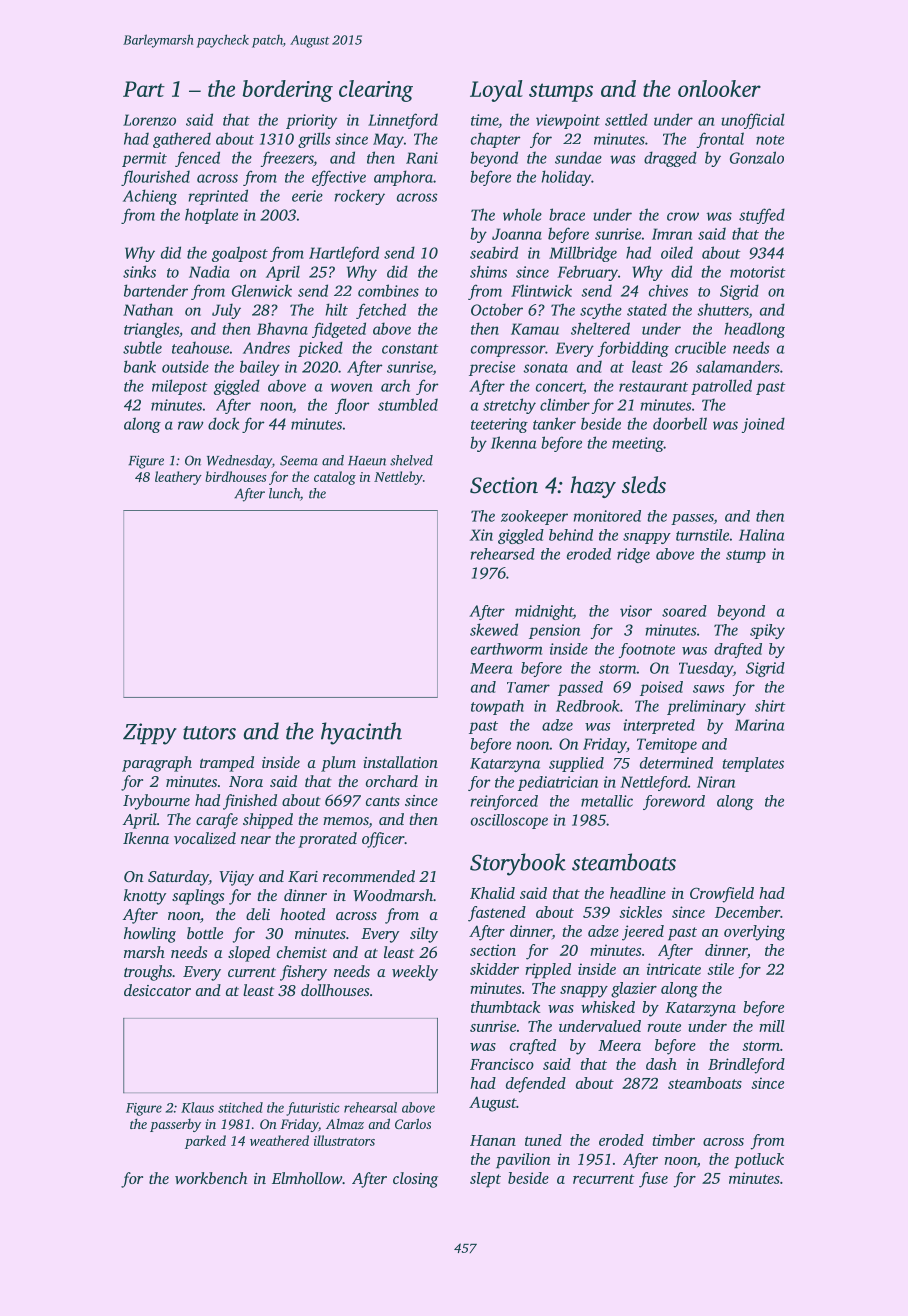 The width and height of the screenshot is (908, 1316). What do you see at coordinates (150, 734) in the screenshot?
I see `Zippy` at bounding box center [150, 734].
